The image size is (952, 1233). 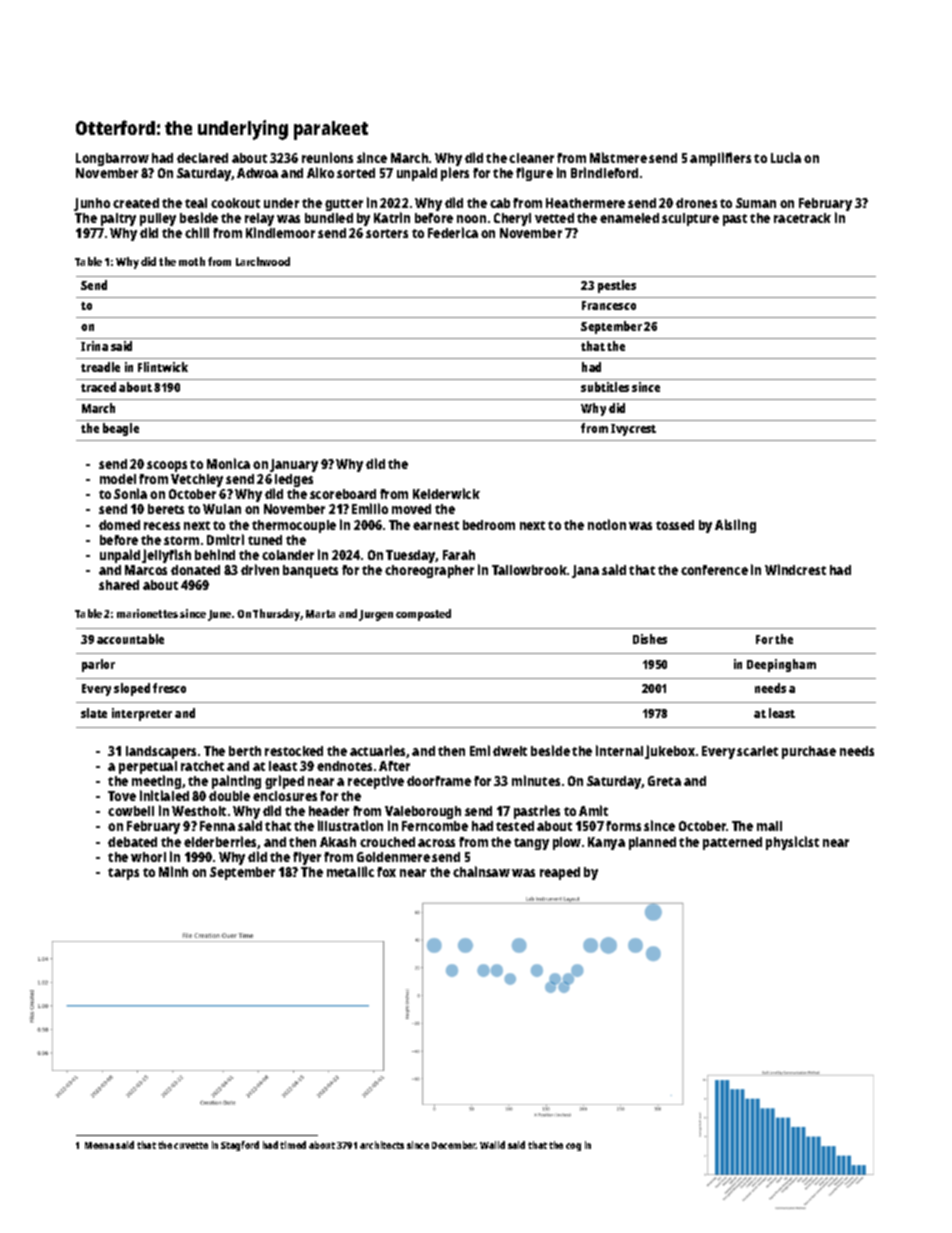 What do you see at coordinates (192, 261) in the screenshot?
I see `moth` at bounding box center [192, 261].
